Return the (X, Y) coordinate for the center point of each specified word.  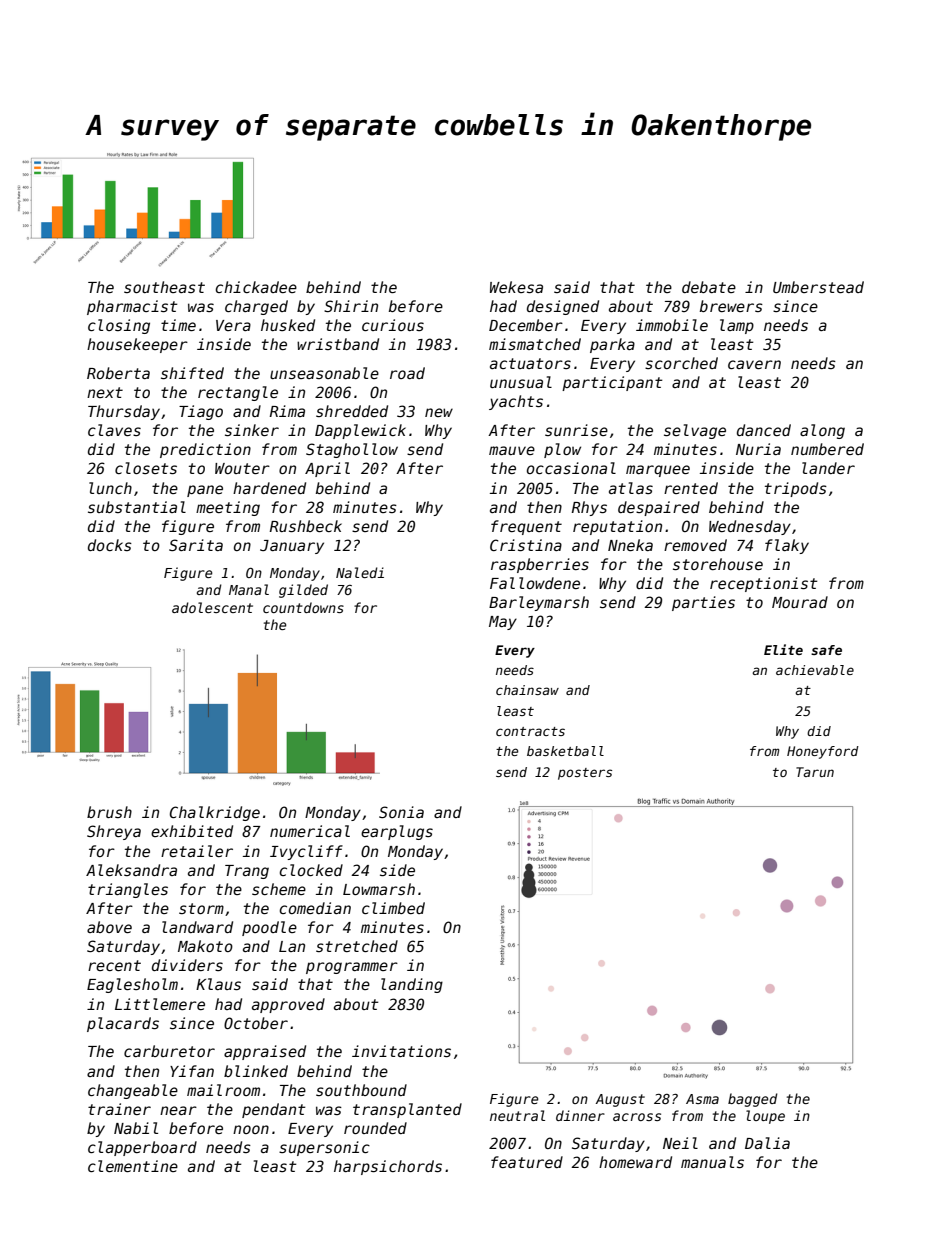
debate (709, 287)
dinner (580, 1115)
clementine (133, 1166)
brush (109, 812)
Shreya (114, 832)
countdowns (303, 607)
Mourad (800, 602)
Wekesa (516, 287)
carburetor (169, 1051)
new (439, 412)
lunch (110, 488)
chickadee (256, 287)
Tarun (815, 772)
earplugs (397, 832)
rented (691, 488)
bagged (753, 1100)
